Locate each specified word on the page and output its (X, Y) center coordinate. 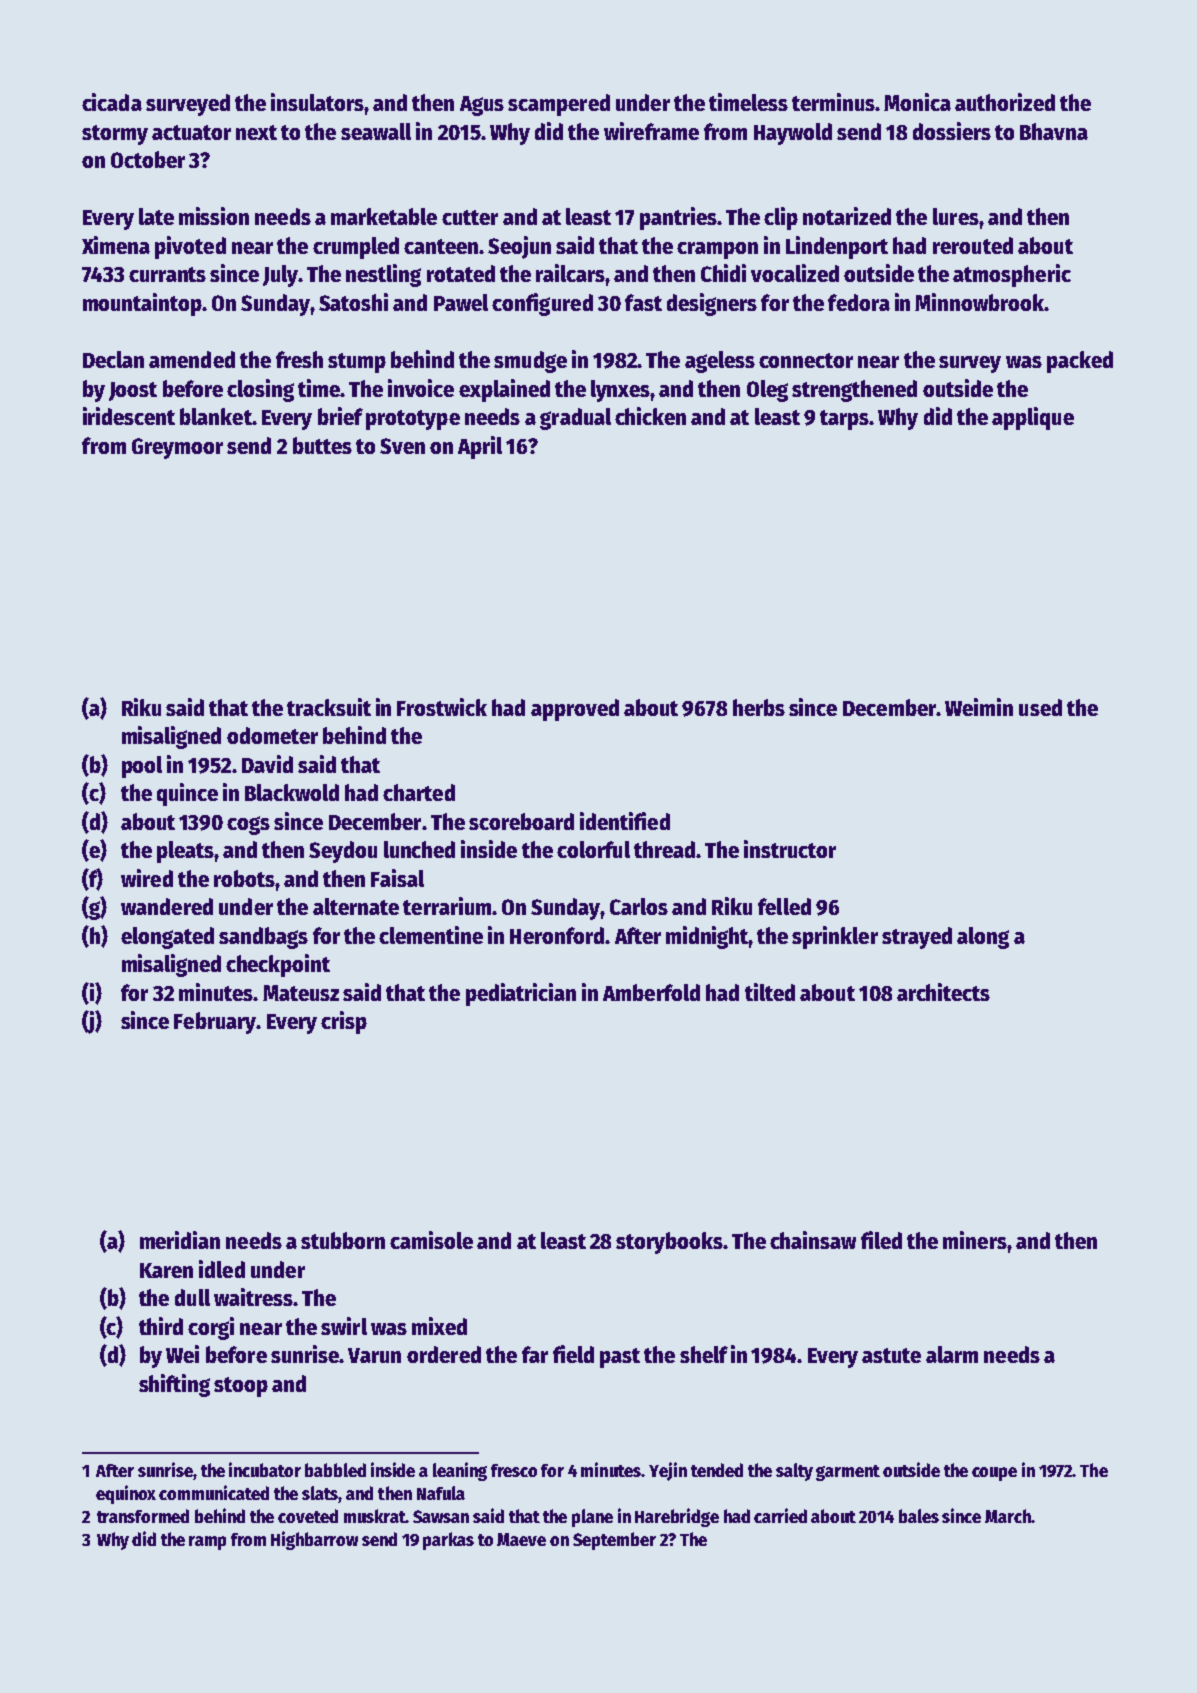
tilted (770, 992)
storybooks (669, 1243)
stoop (241, 1387)
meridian (180, 1240)
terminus (834, 102)
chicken (650, 416)
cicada (112, 102)
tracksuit (329, 707)
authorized (1005, 102)
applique (1033, 418)
